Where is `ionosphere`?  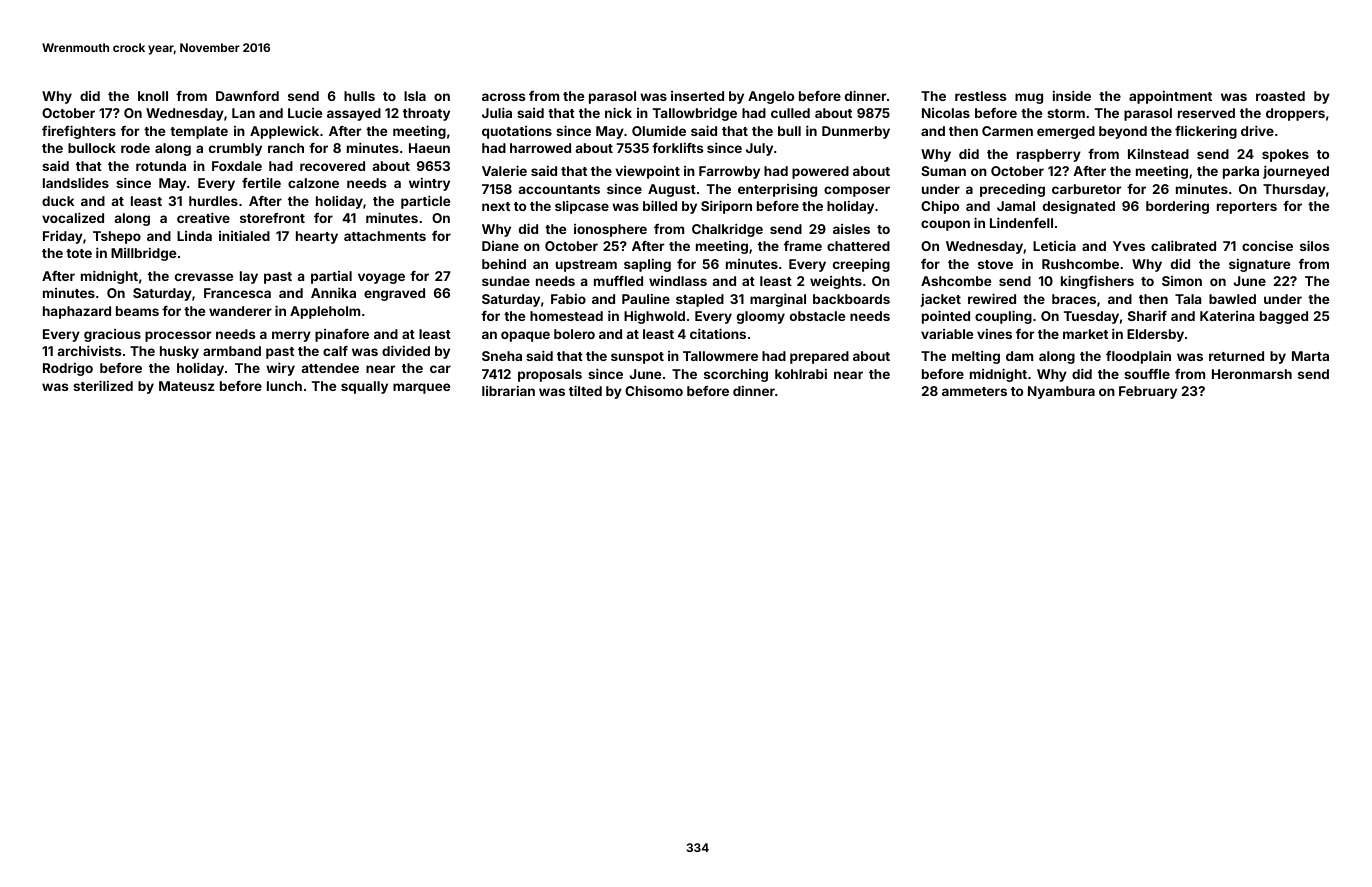 ionosphere is located at coordinates (610, 230).
